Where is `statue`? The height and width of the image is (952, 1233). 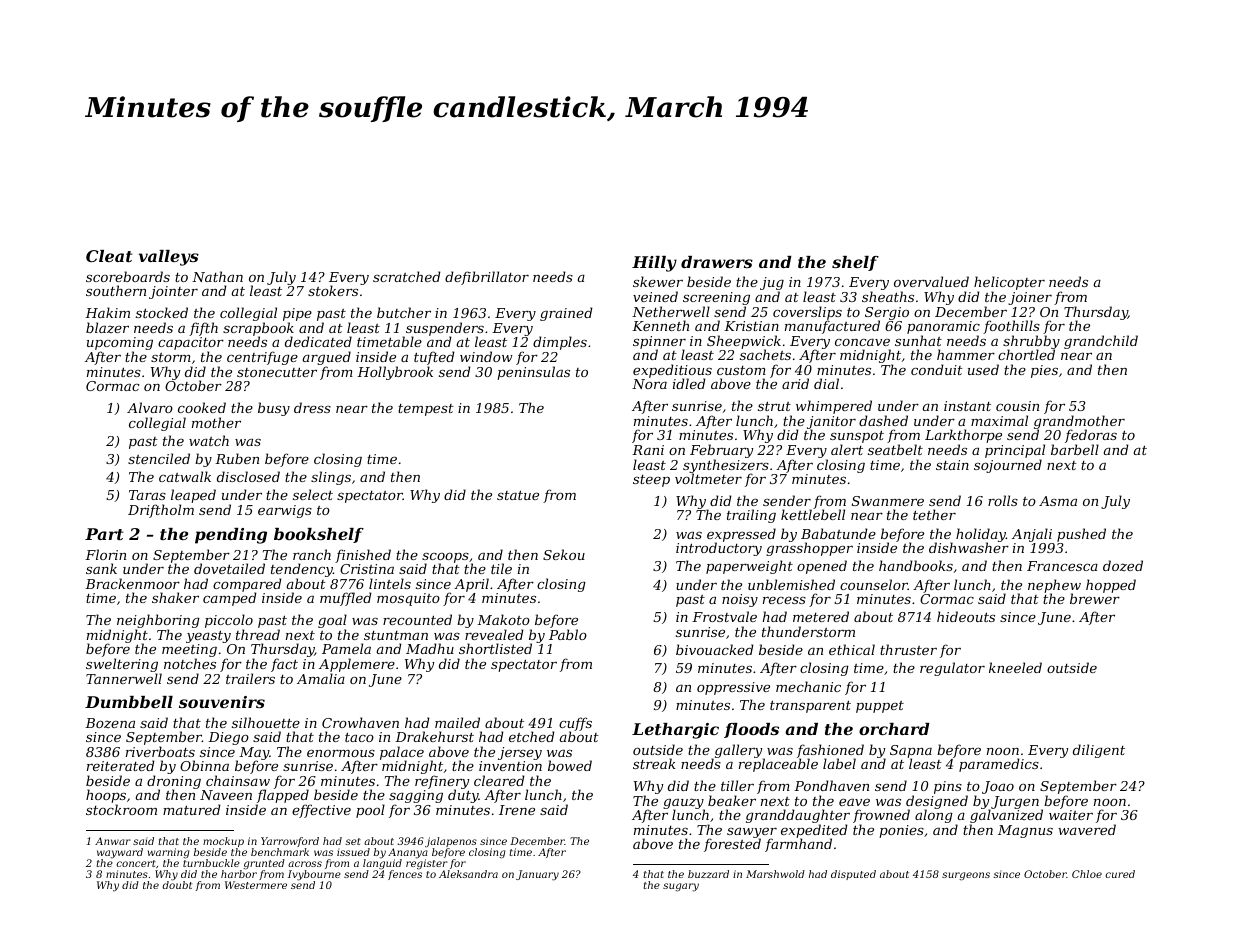
statue is located at coordinates (518, 495).
